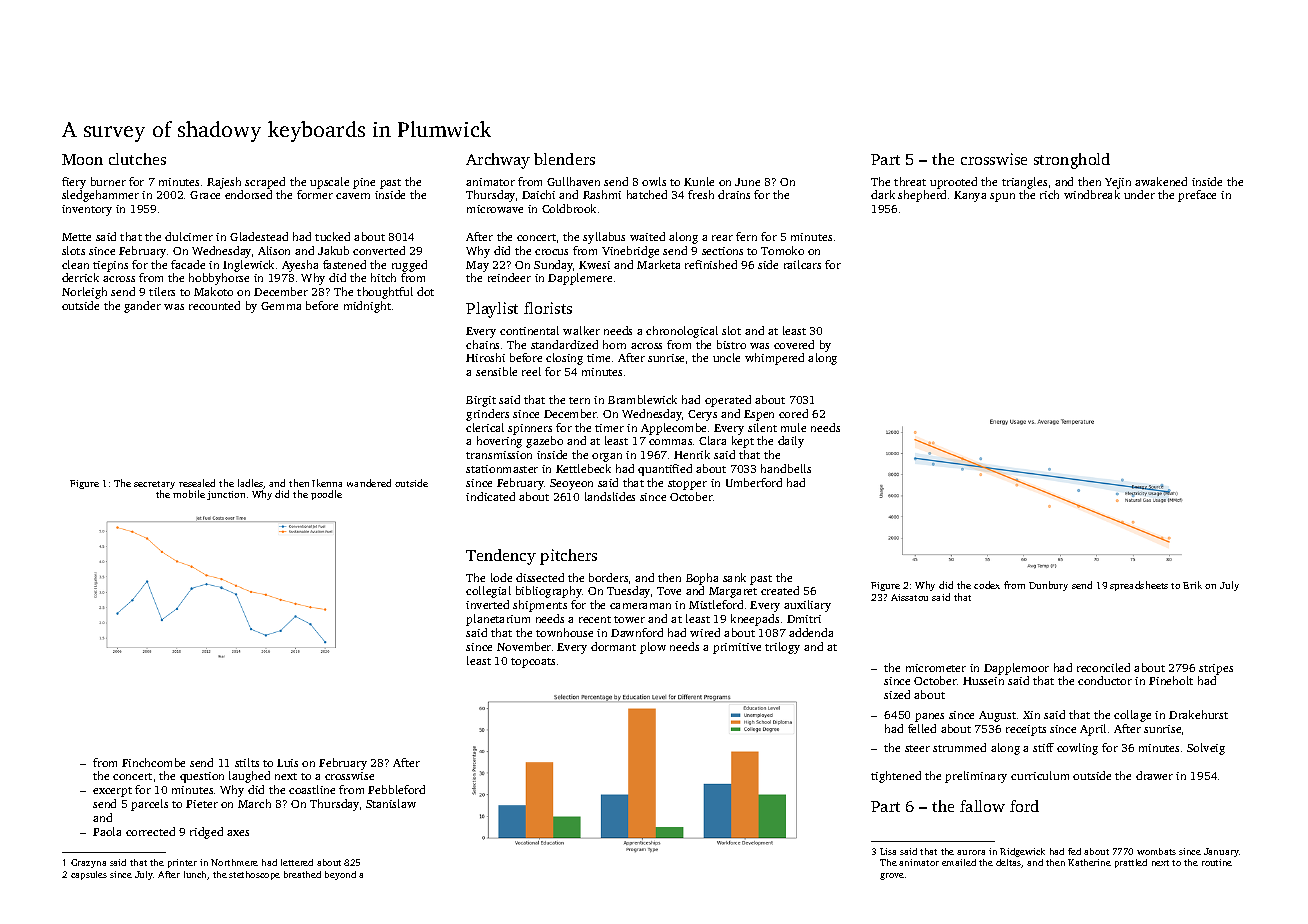  What do you see at coordinates (734, 577) in the screenshot?
I see `sank` at bounding box center [734, 577].
